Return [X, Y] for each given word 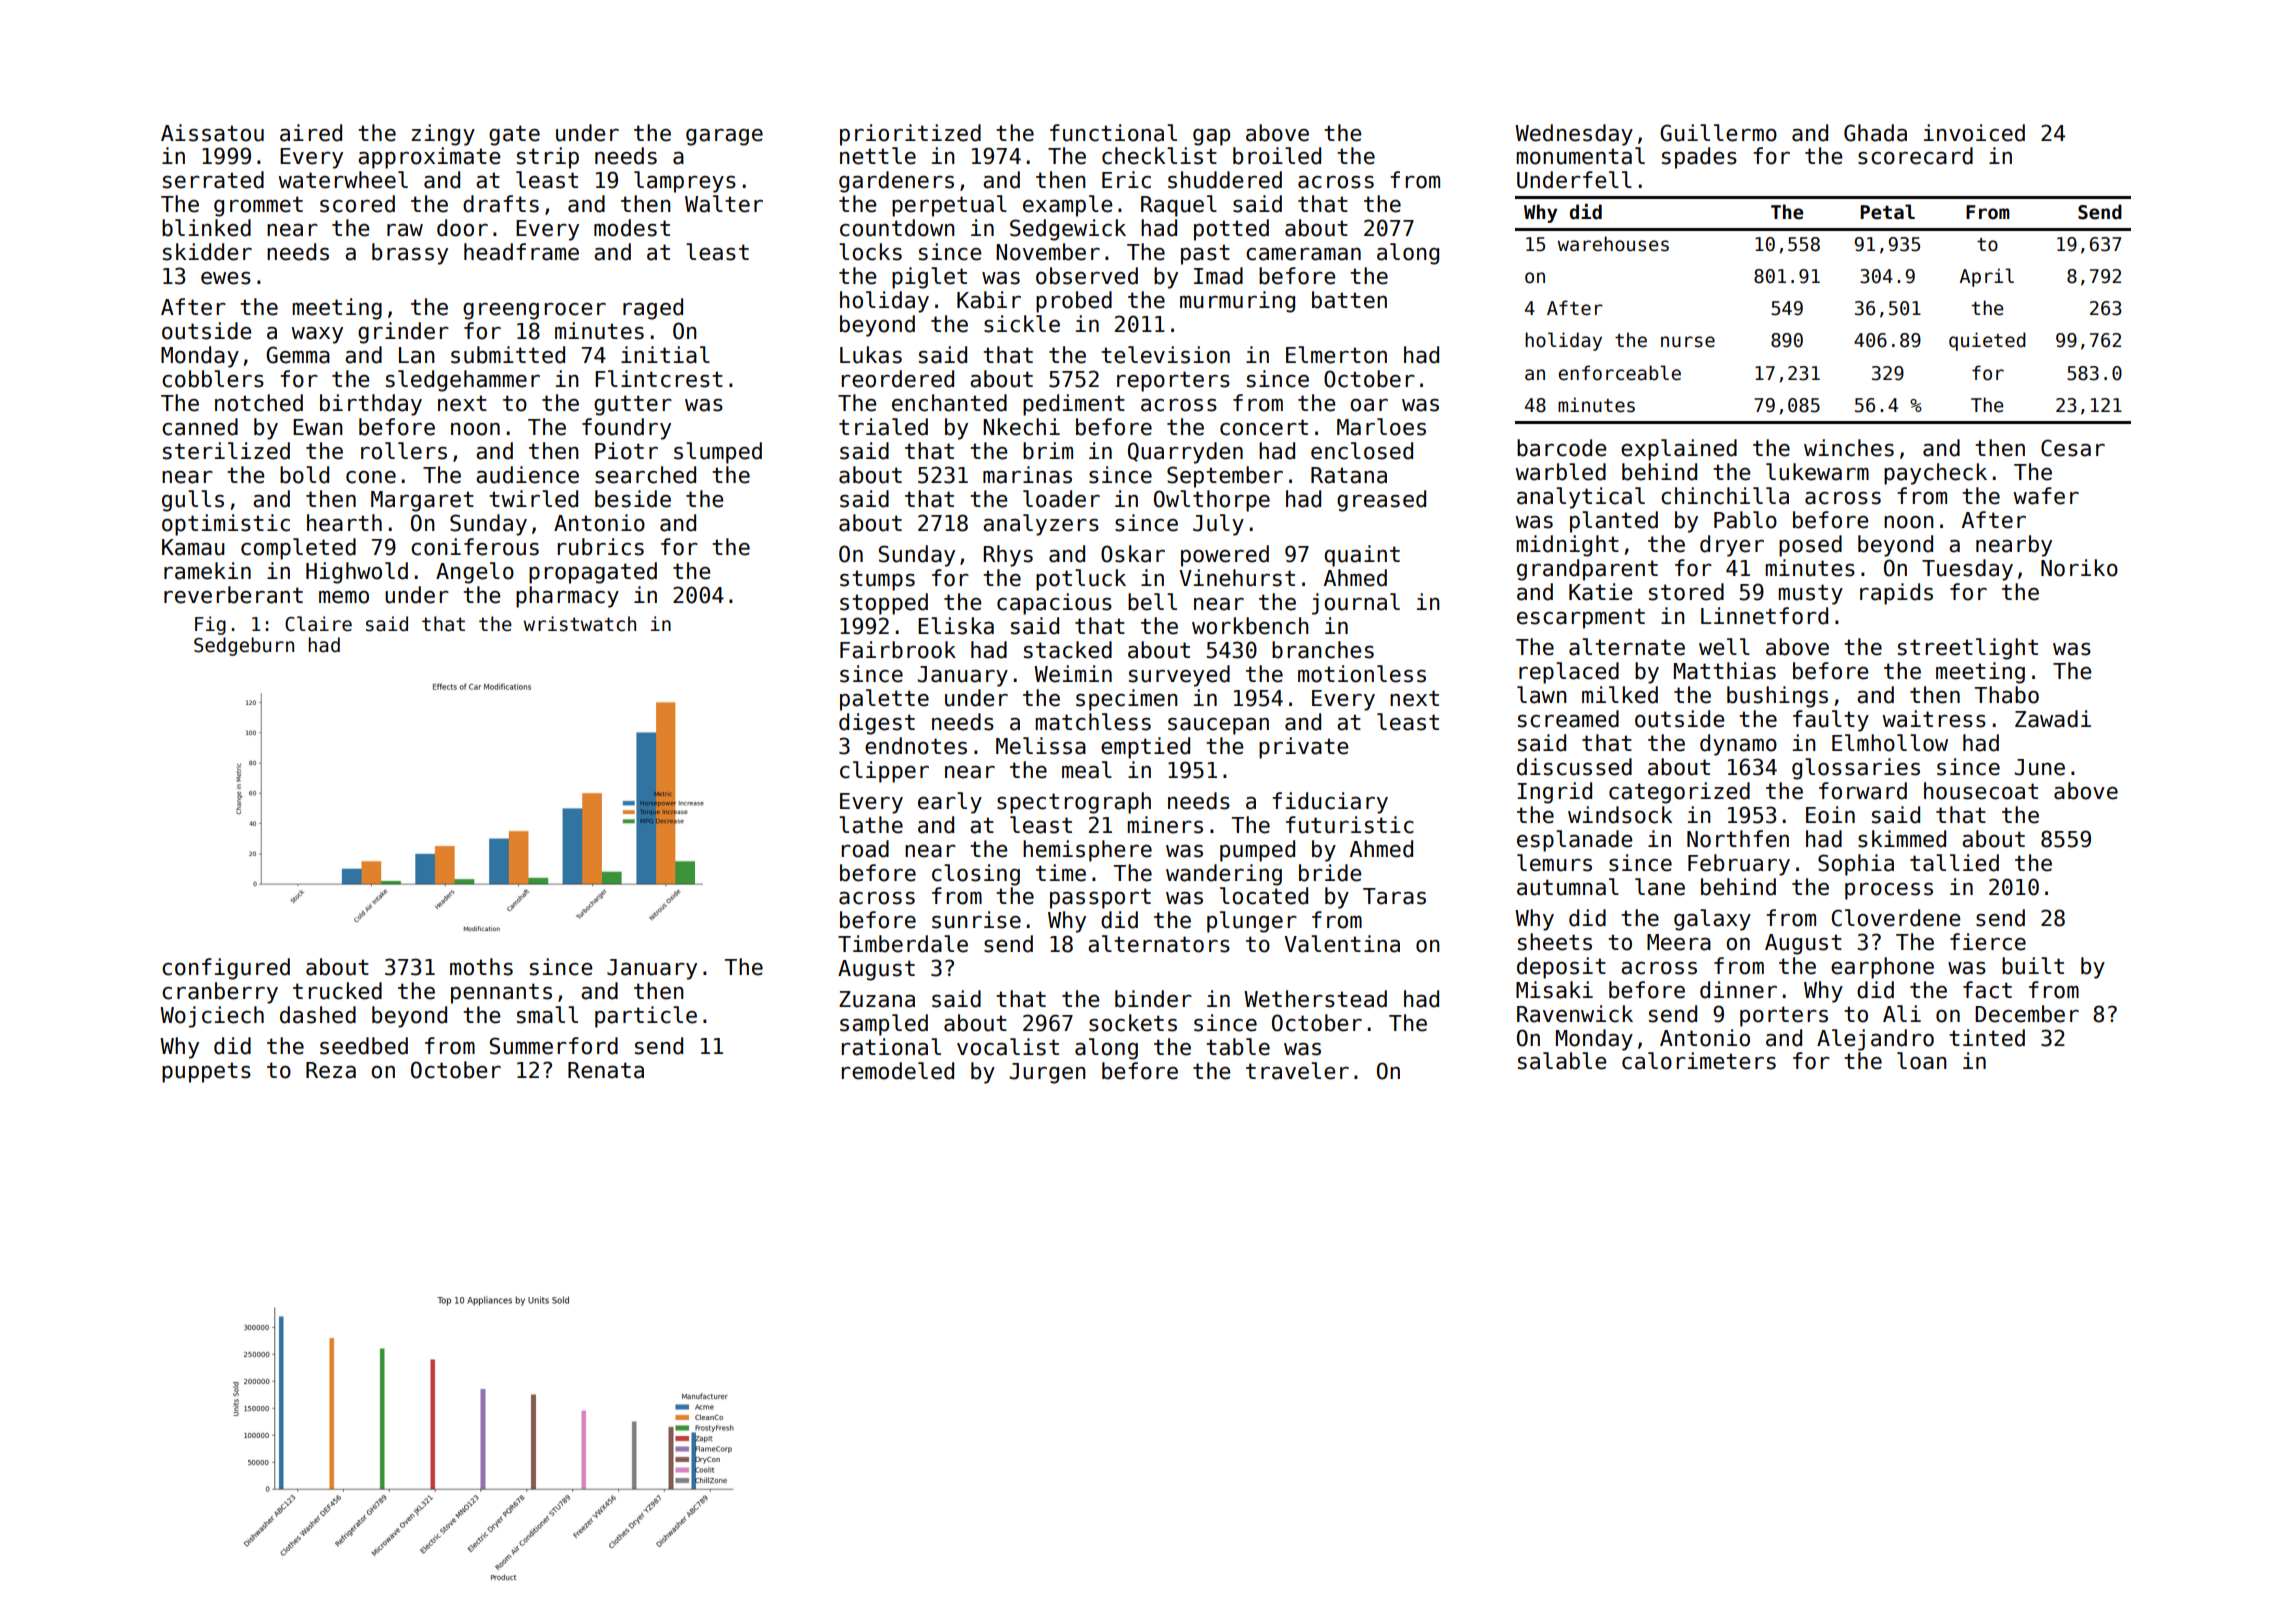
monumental [1580, 156]
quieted [1987, 341]
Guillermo [1718, 133]
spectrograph [1074, 803]
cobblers [213, 379]
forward [1863, 791]
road [865, 849]
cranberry [220, 993]
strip [548, 158]
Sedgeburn [244, 646]
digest [877, 724]
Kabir [989, 300]
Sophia [1856, 865]
